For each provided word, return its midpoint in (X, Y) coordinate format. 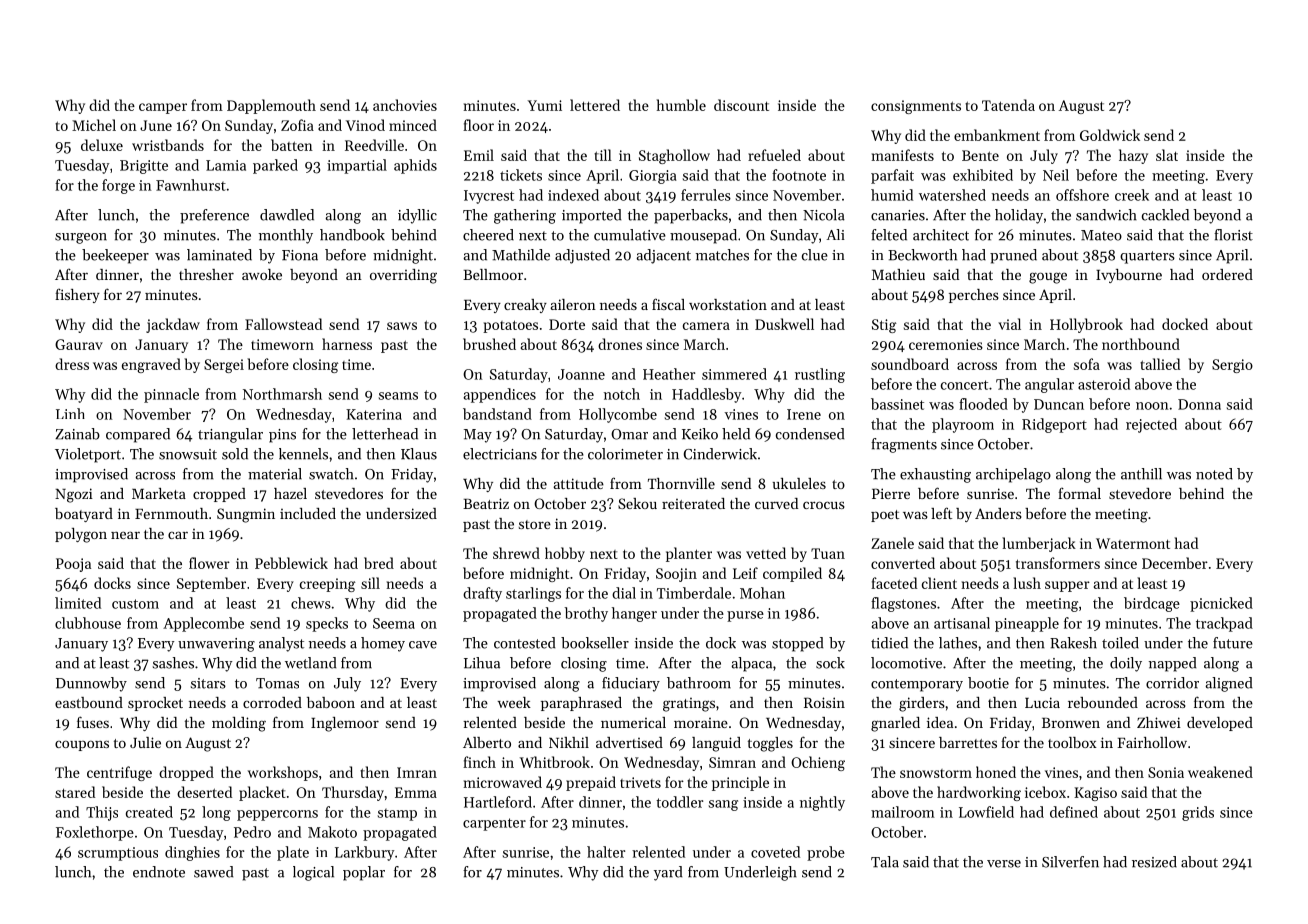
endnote (159, 872)
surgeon (81, 238)
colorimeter (625, 454)
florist (1233, 235)
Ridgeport (1054, 425)
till (603, 155)
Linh (70, 413)
